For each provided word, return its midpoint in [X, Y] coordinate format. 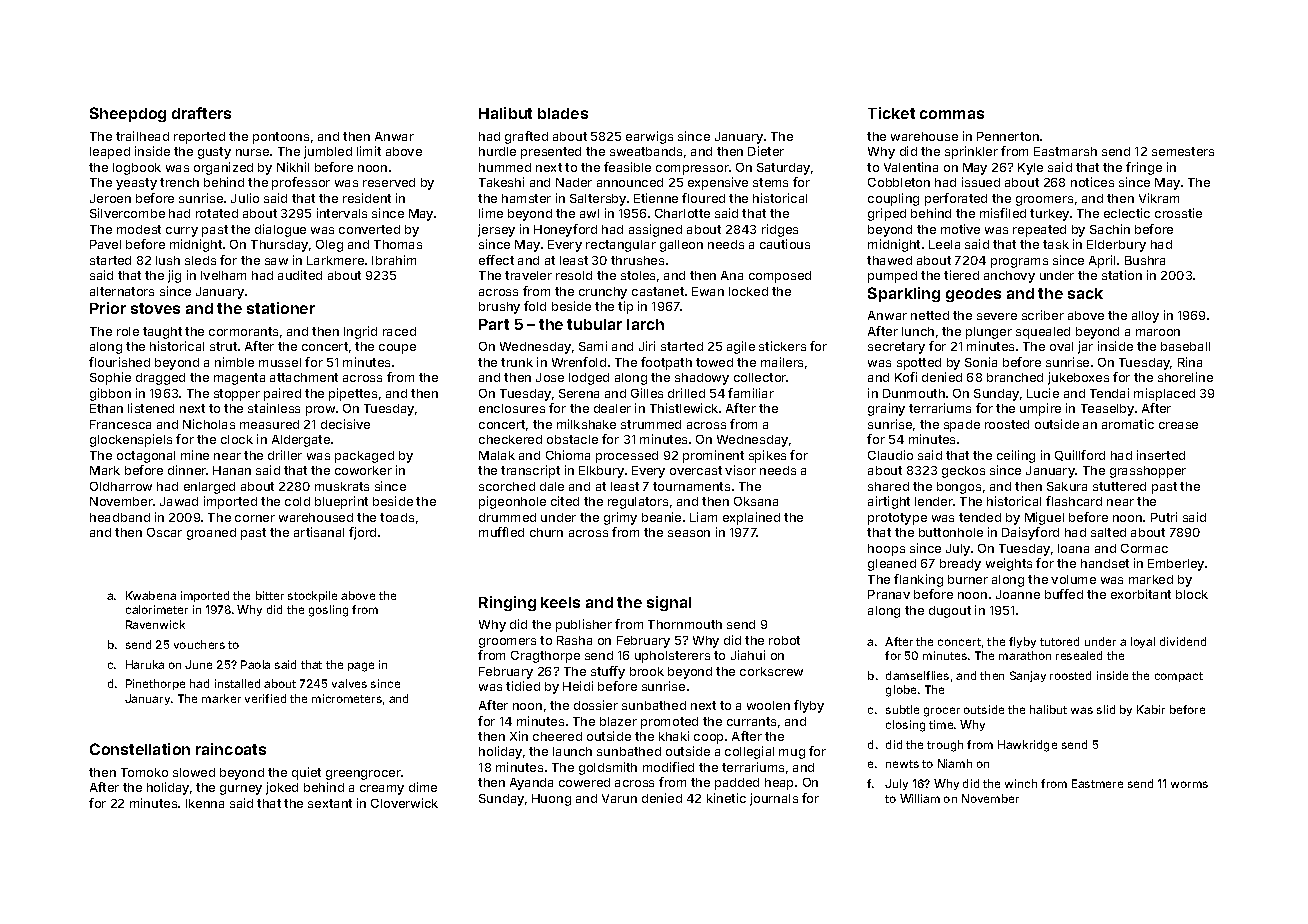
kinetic [726, 798]
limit [369, 151]
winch [1021, 783]
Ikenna [205, 803]
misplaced [1164, 394]
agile [741, 347]
